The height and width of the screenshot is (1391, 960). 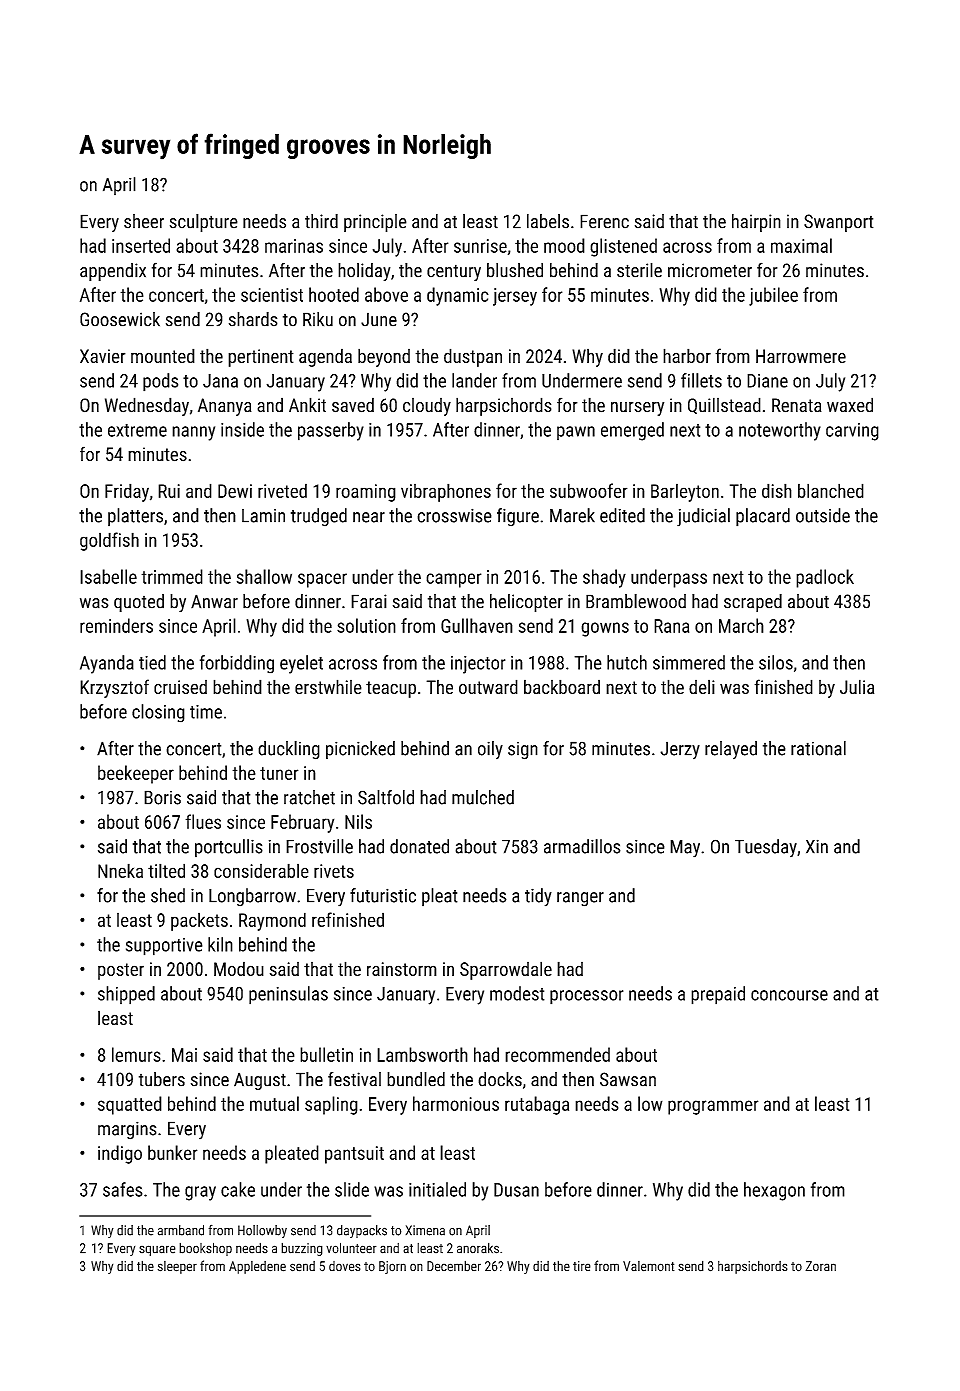 I want to click on hexagon, so click(x=774, y=1191).
